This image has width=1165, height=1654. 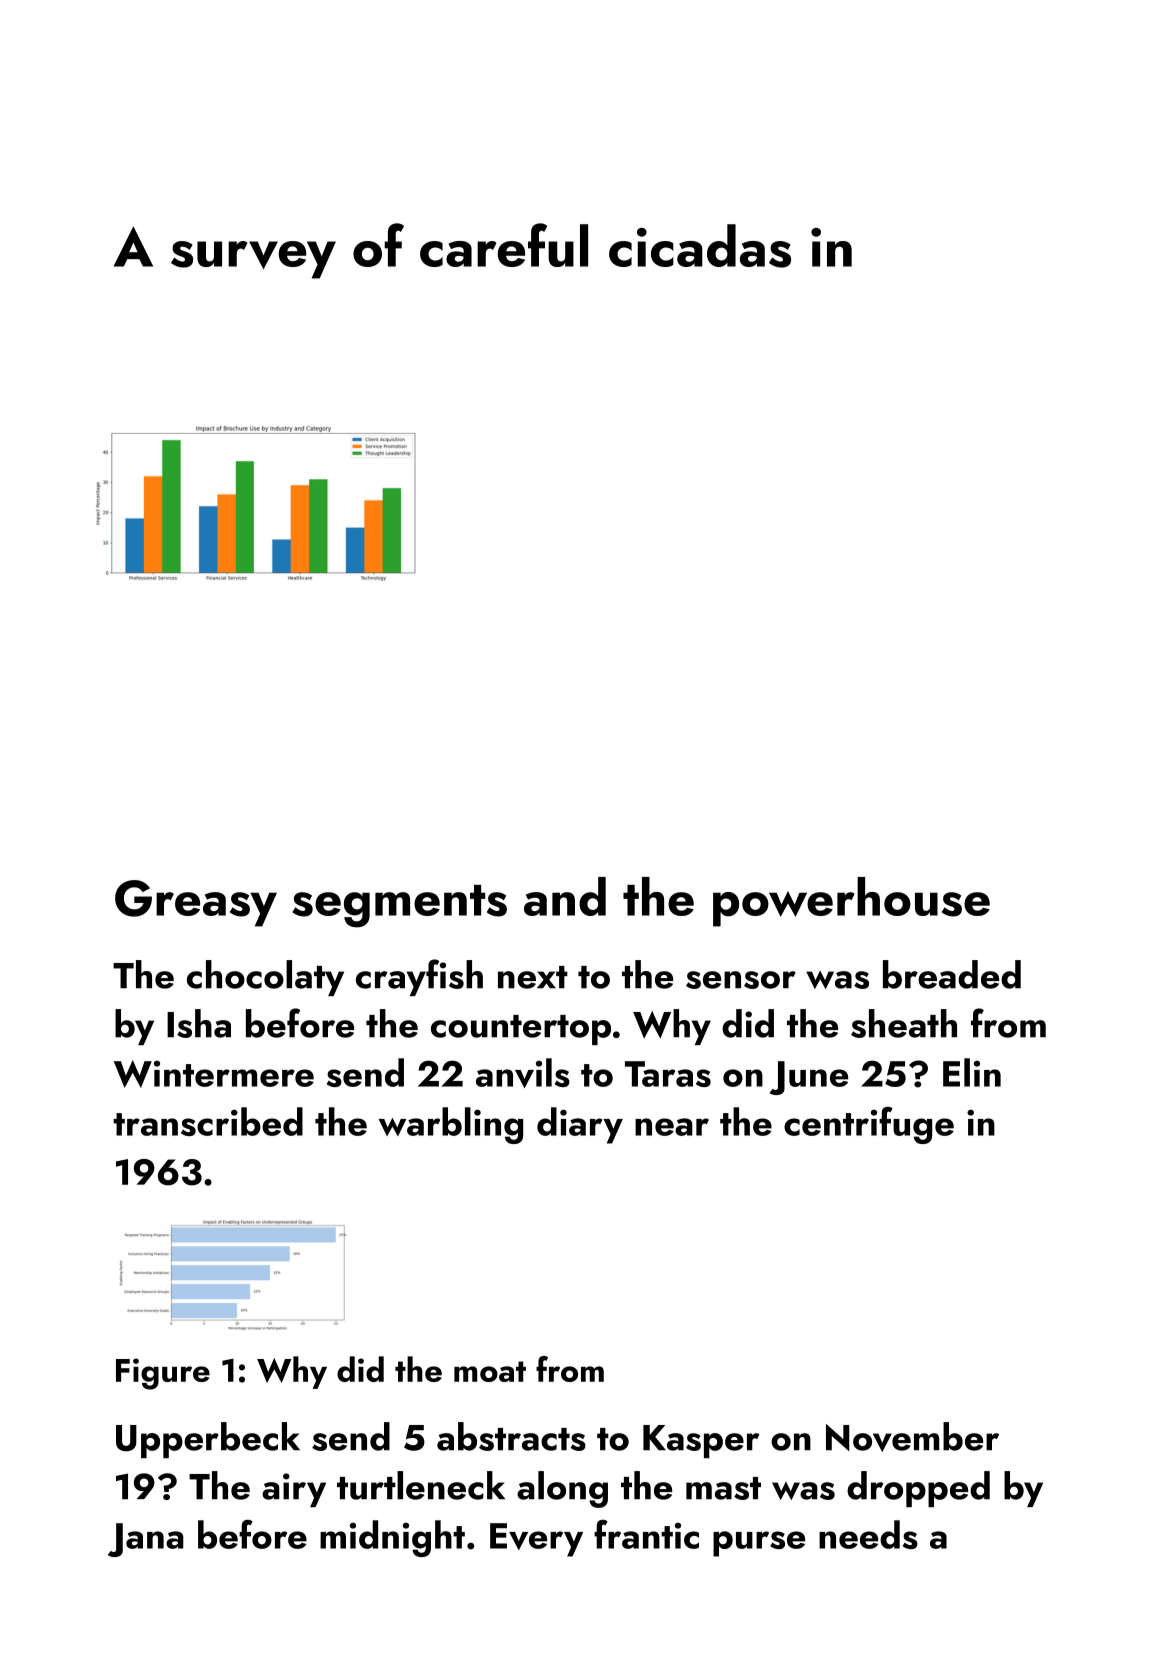 I want to click on Jana, so click(x=146, y=1540).
